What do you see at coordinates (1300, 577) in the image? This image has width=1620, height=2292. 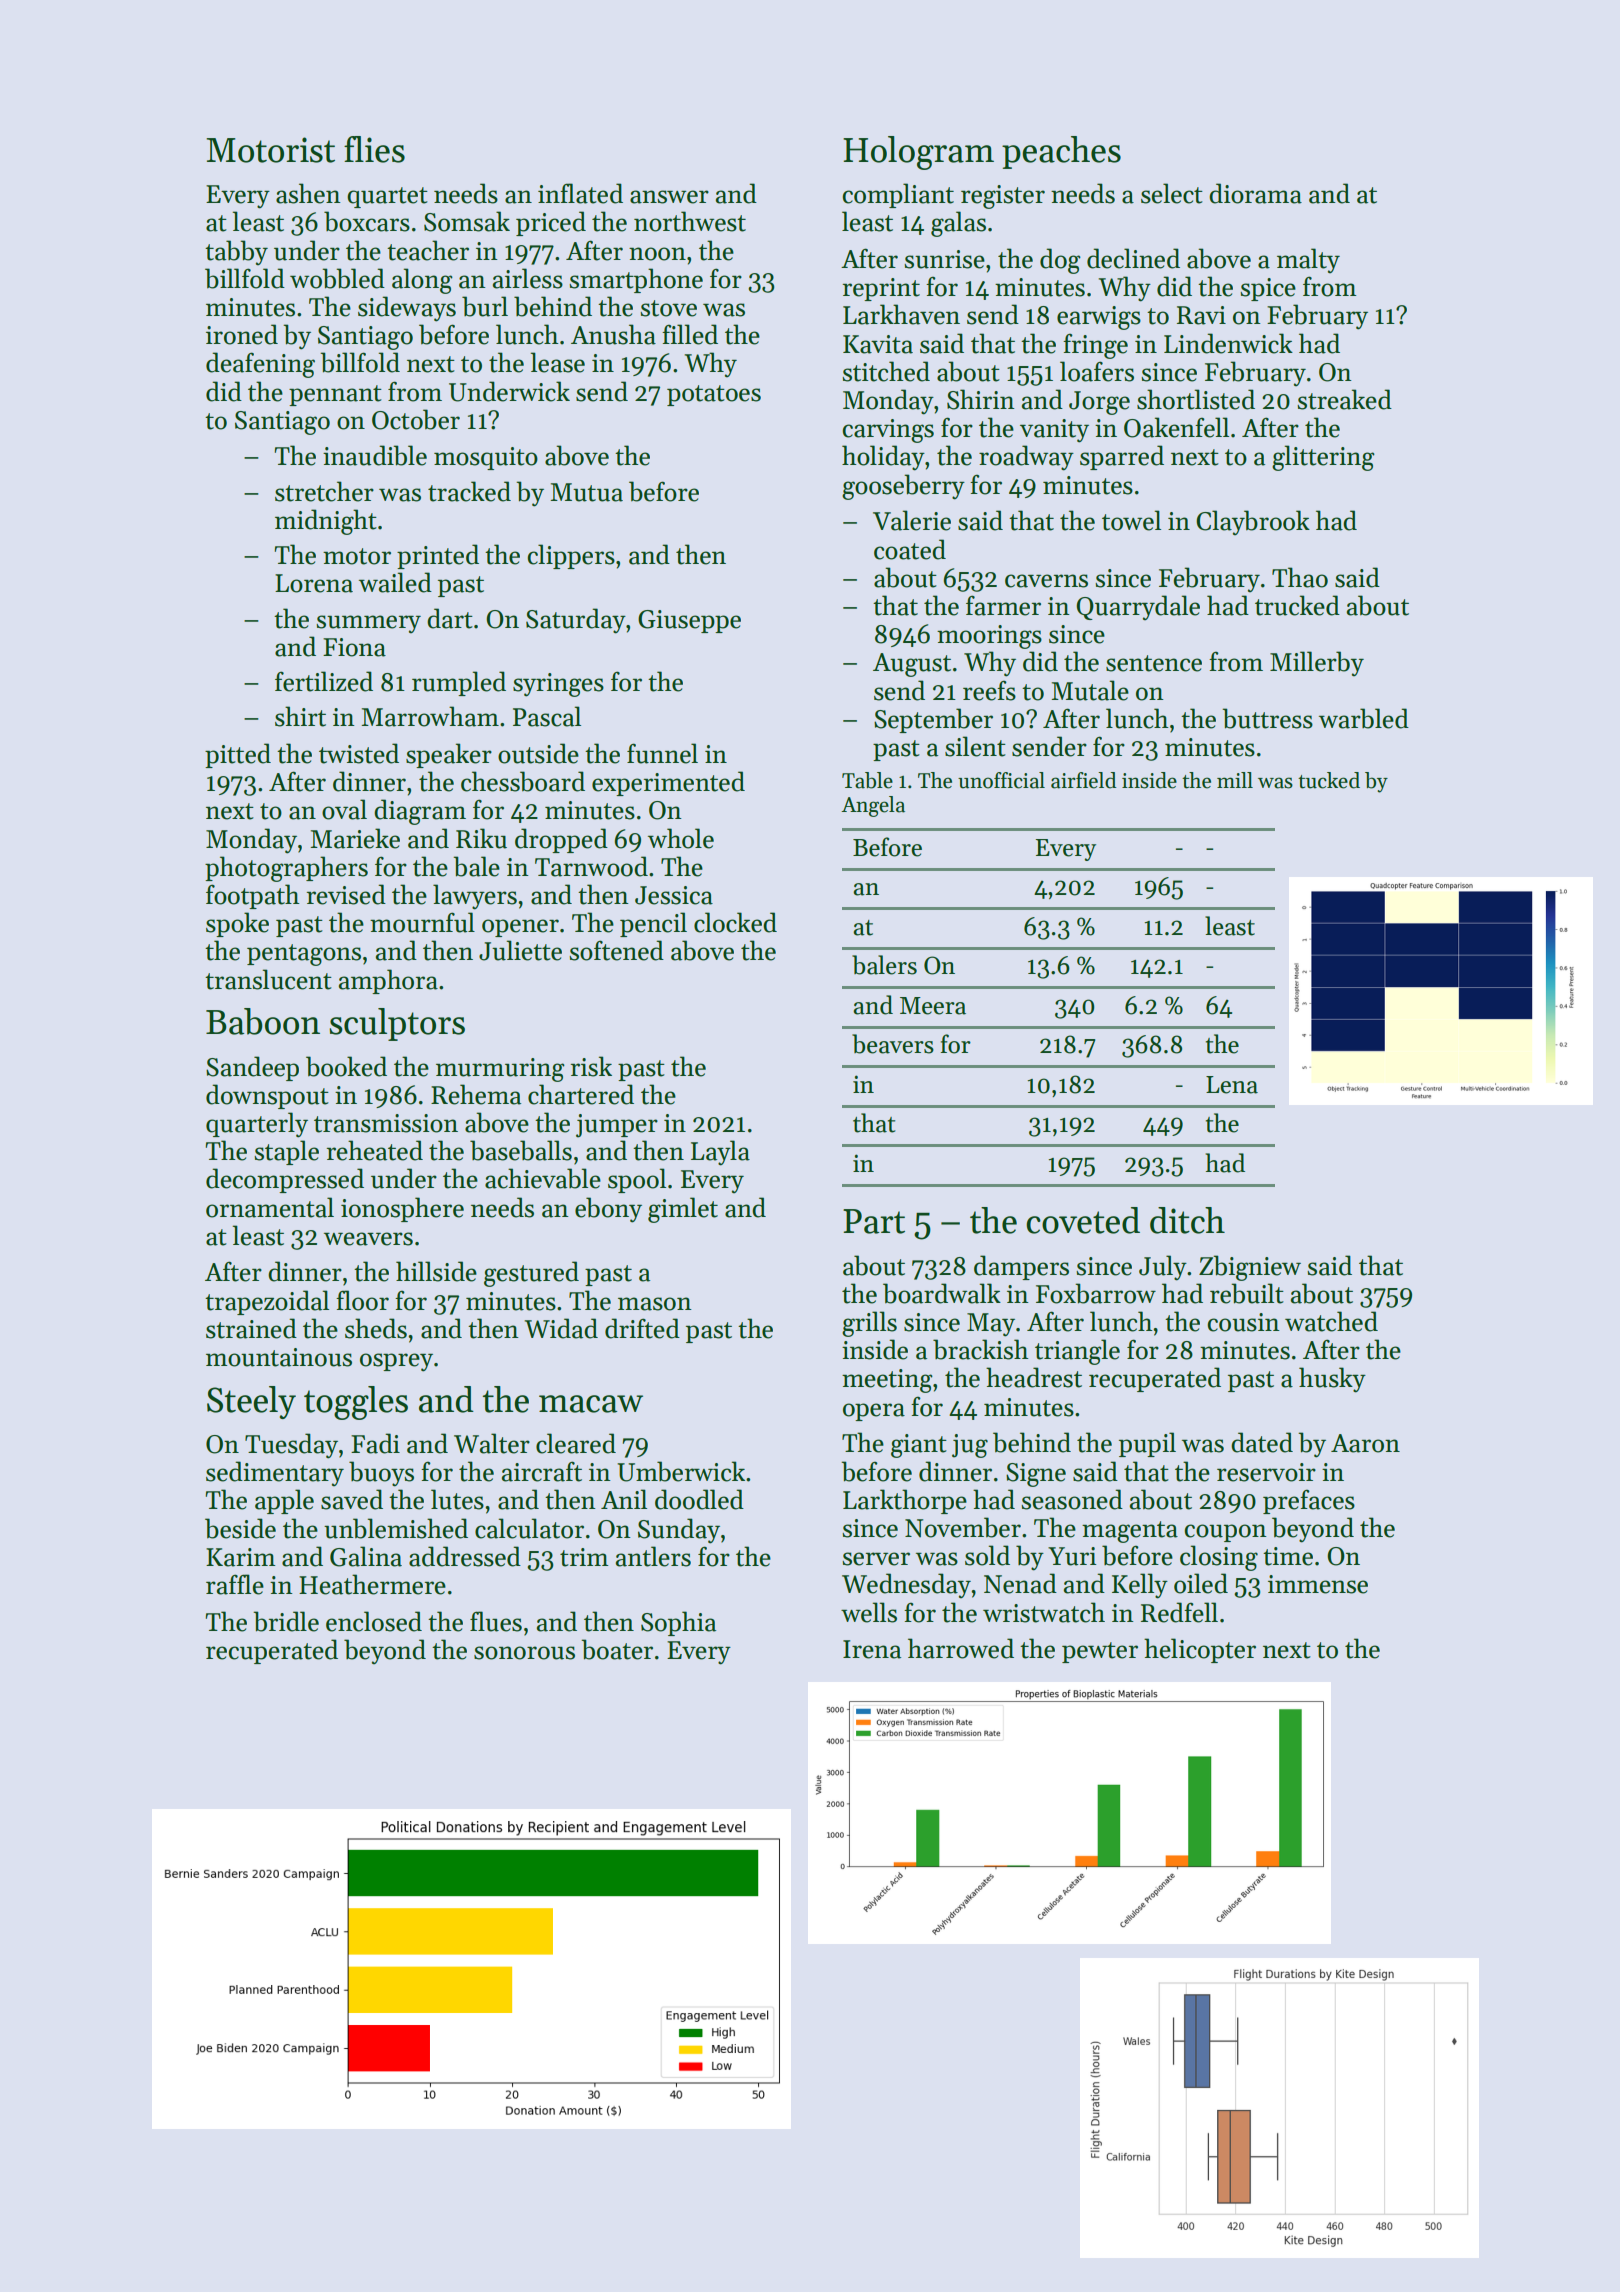 I see `Thao` at bounding box center [1300, 577].
